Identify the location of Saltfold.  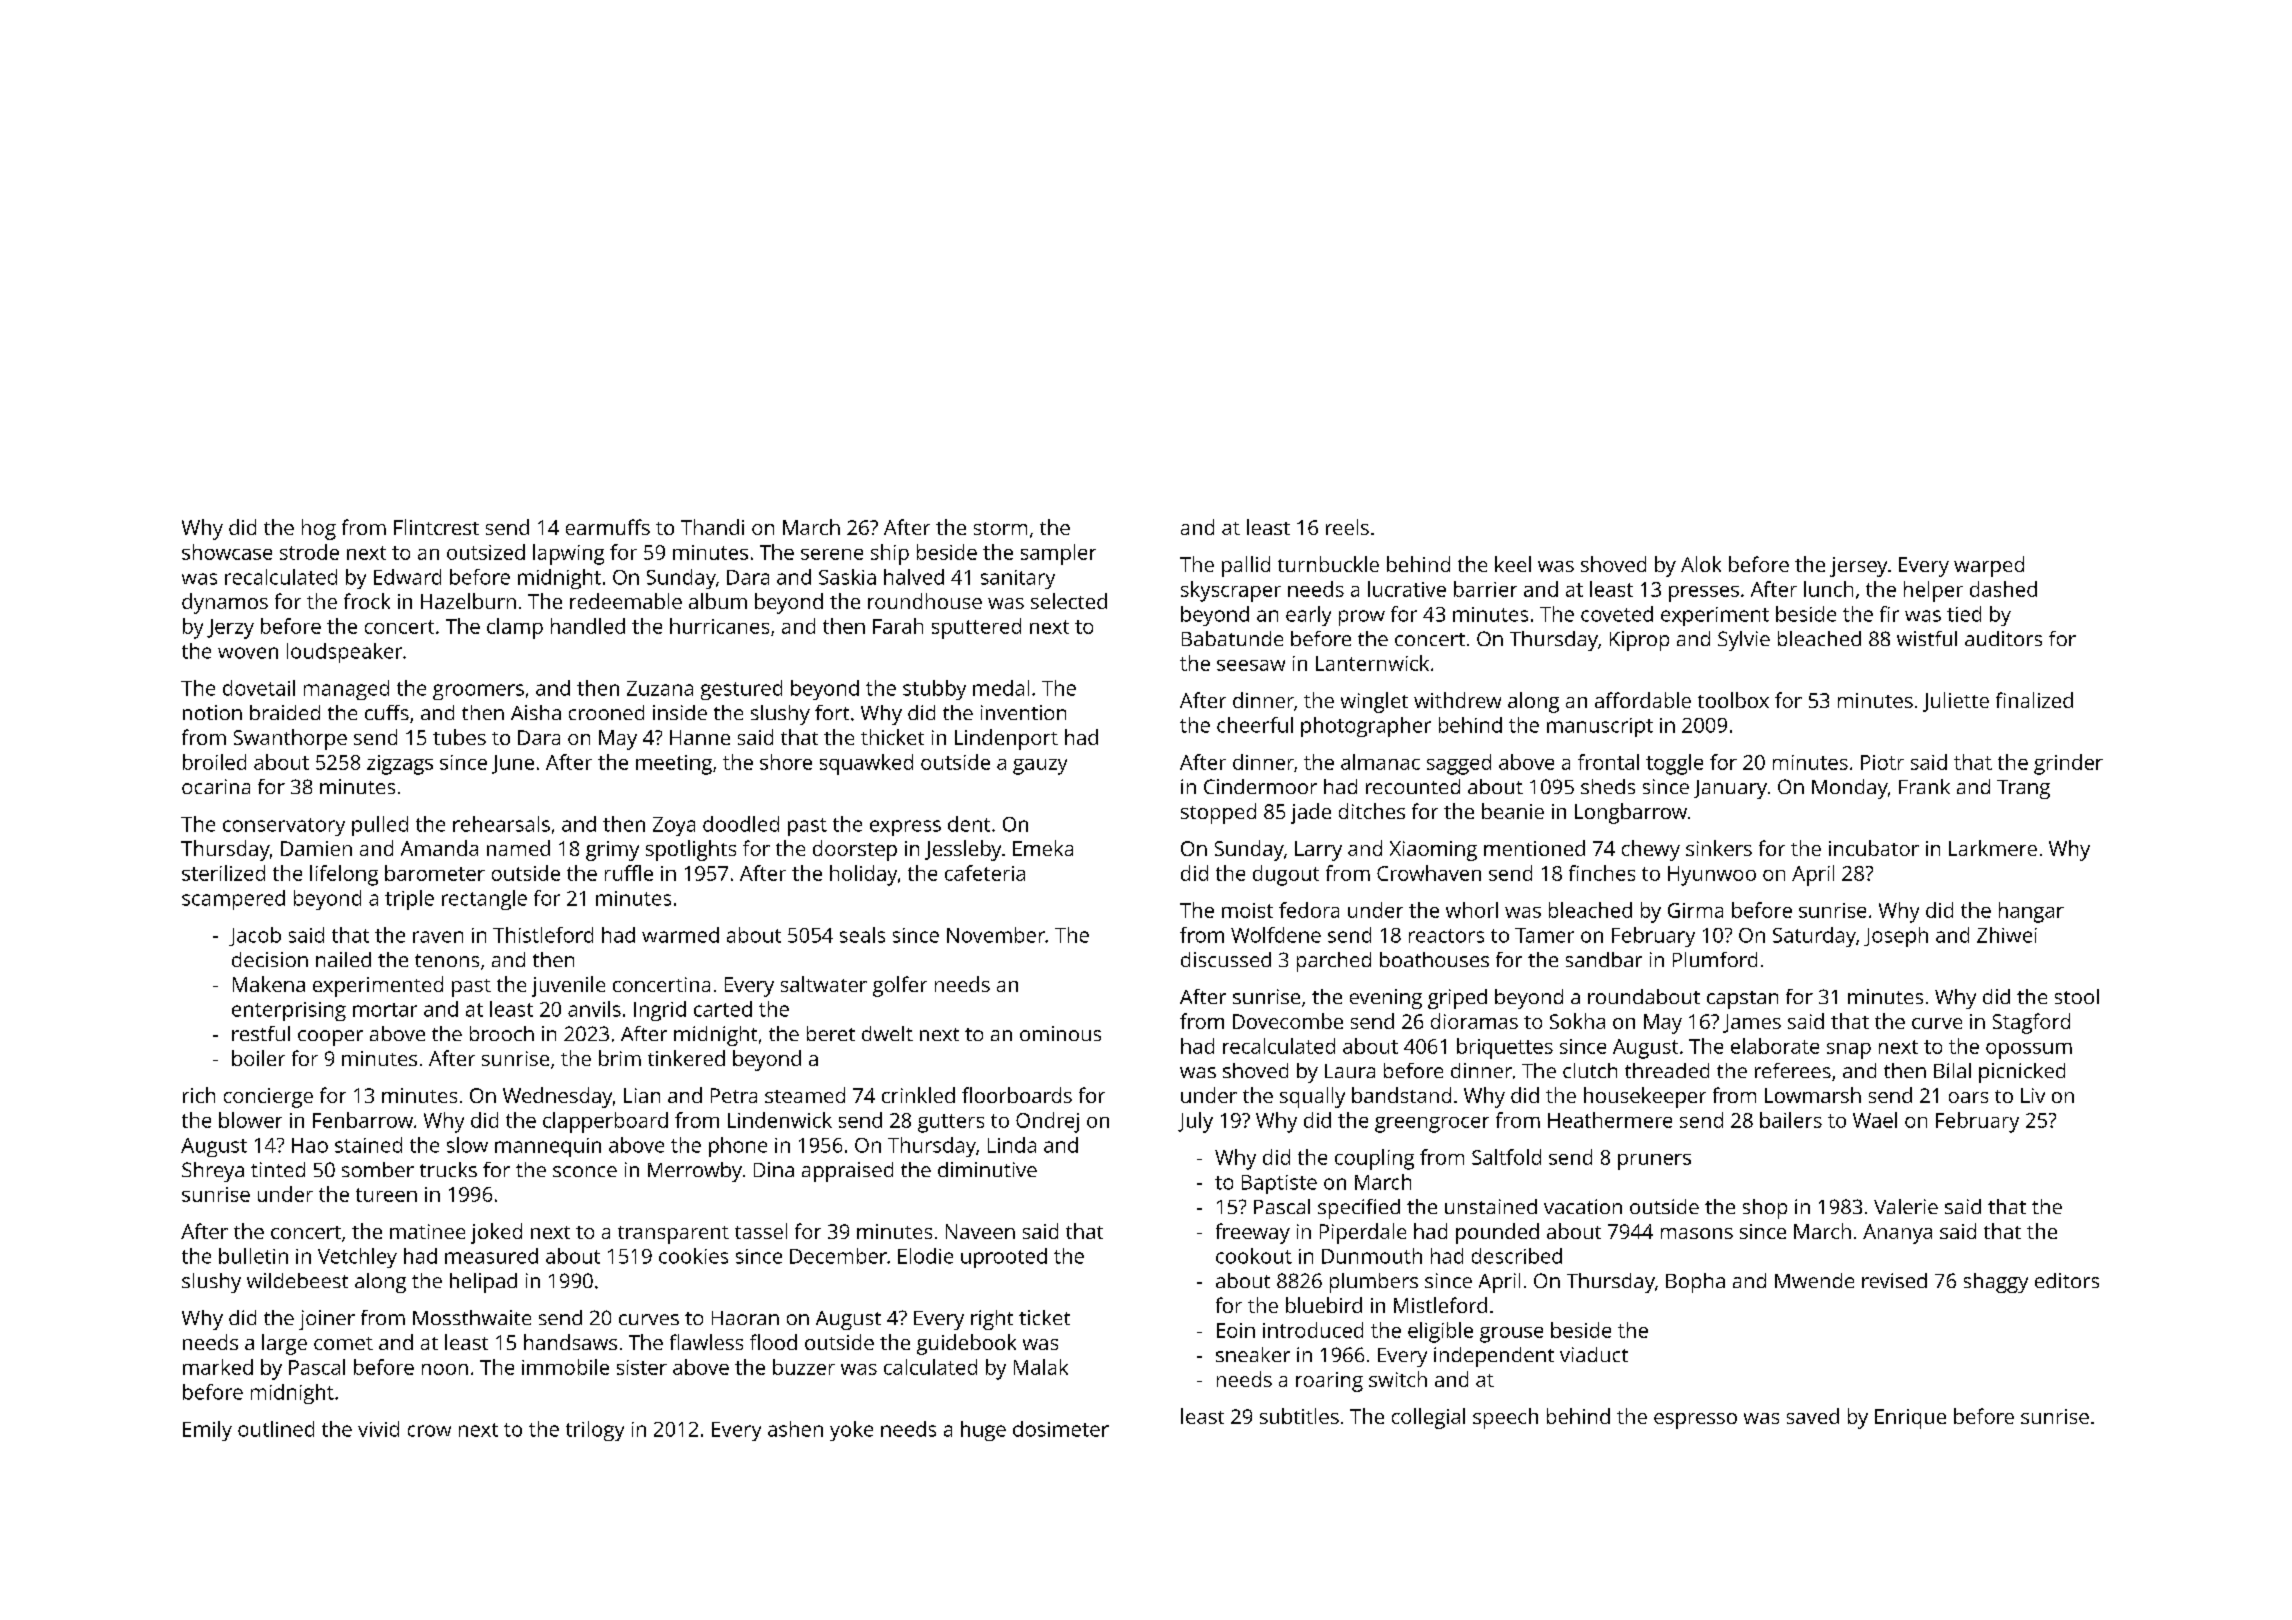
(1506, 1157).
